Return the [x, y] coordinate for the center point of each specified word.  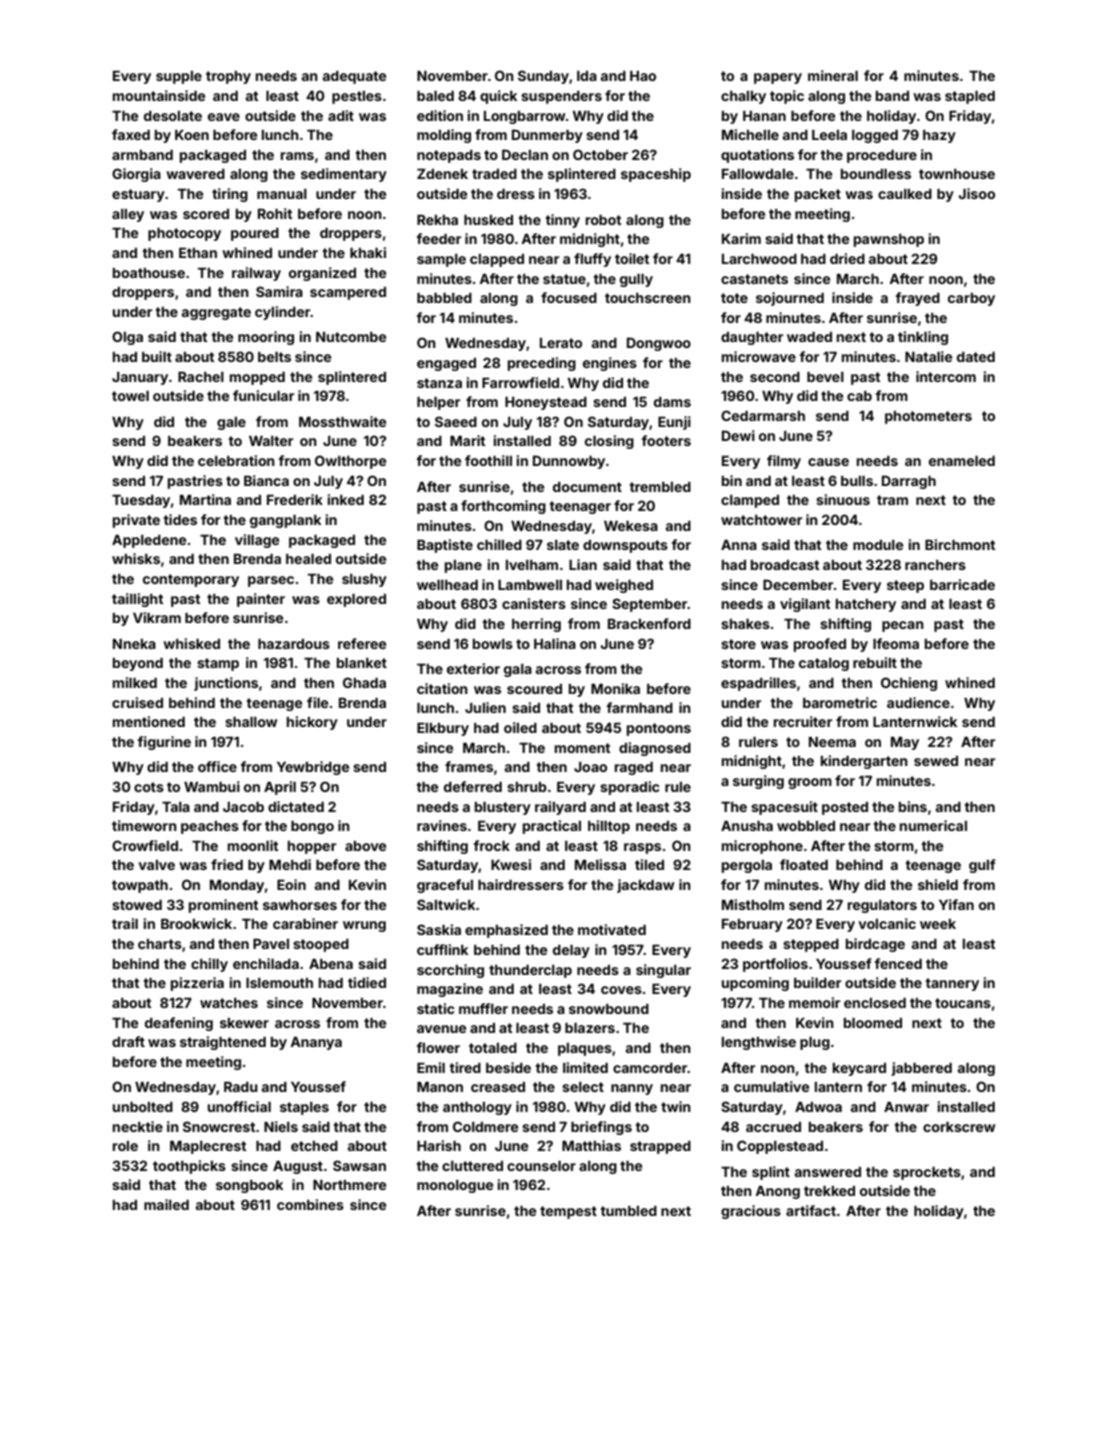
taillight [137, 600]
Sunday [543, 77]
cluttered [472, 1166]
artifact [811, 1210]
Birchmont [960, 544]
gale [231, 423]
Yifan [956, 904]
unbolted [143, 1107]
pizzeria [197, 984]
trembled [660, 487]
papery [778, 78]
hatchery [866, 605]
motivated [612, 929]
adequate [354, 77]
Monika [615, 688]
